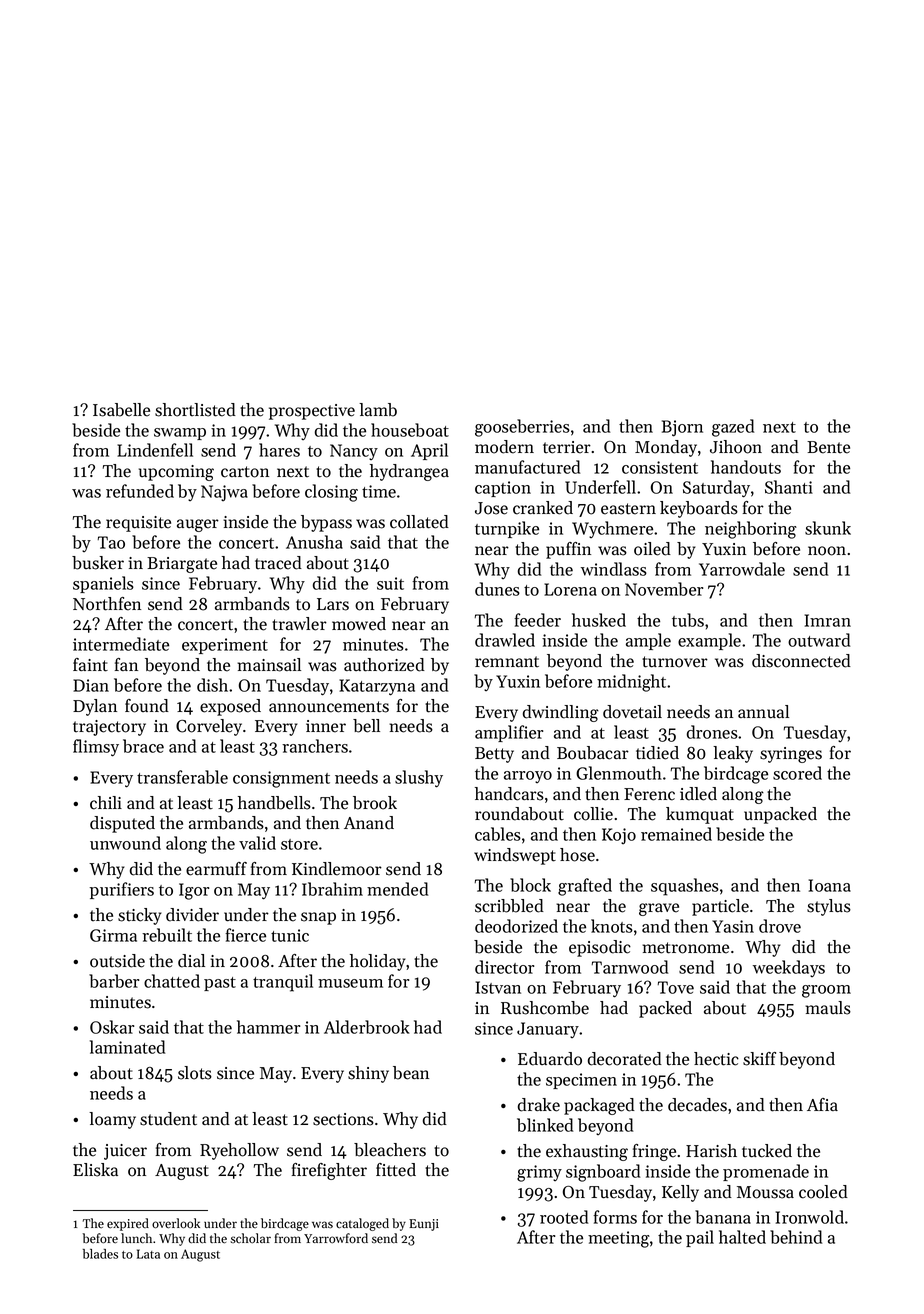 This document has width=924, height=1314. Describe the element at coordinates (733, 428) in the document. I see `gazed` at that location.
